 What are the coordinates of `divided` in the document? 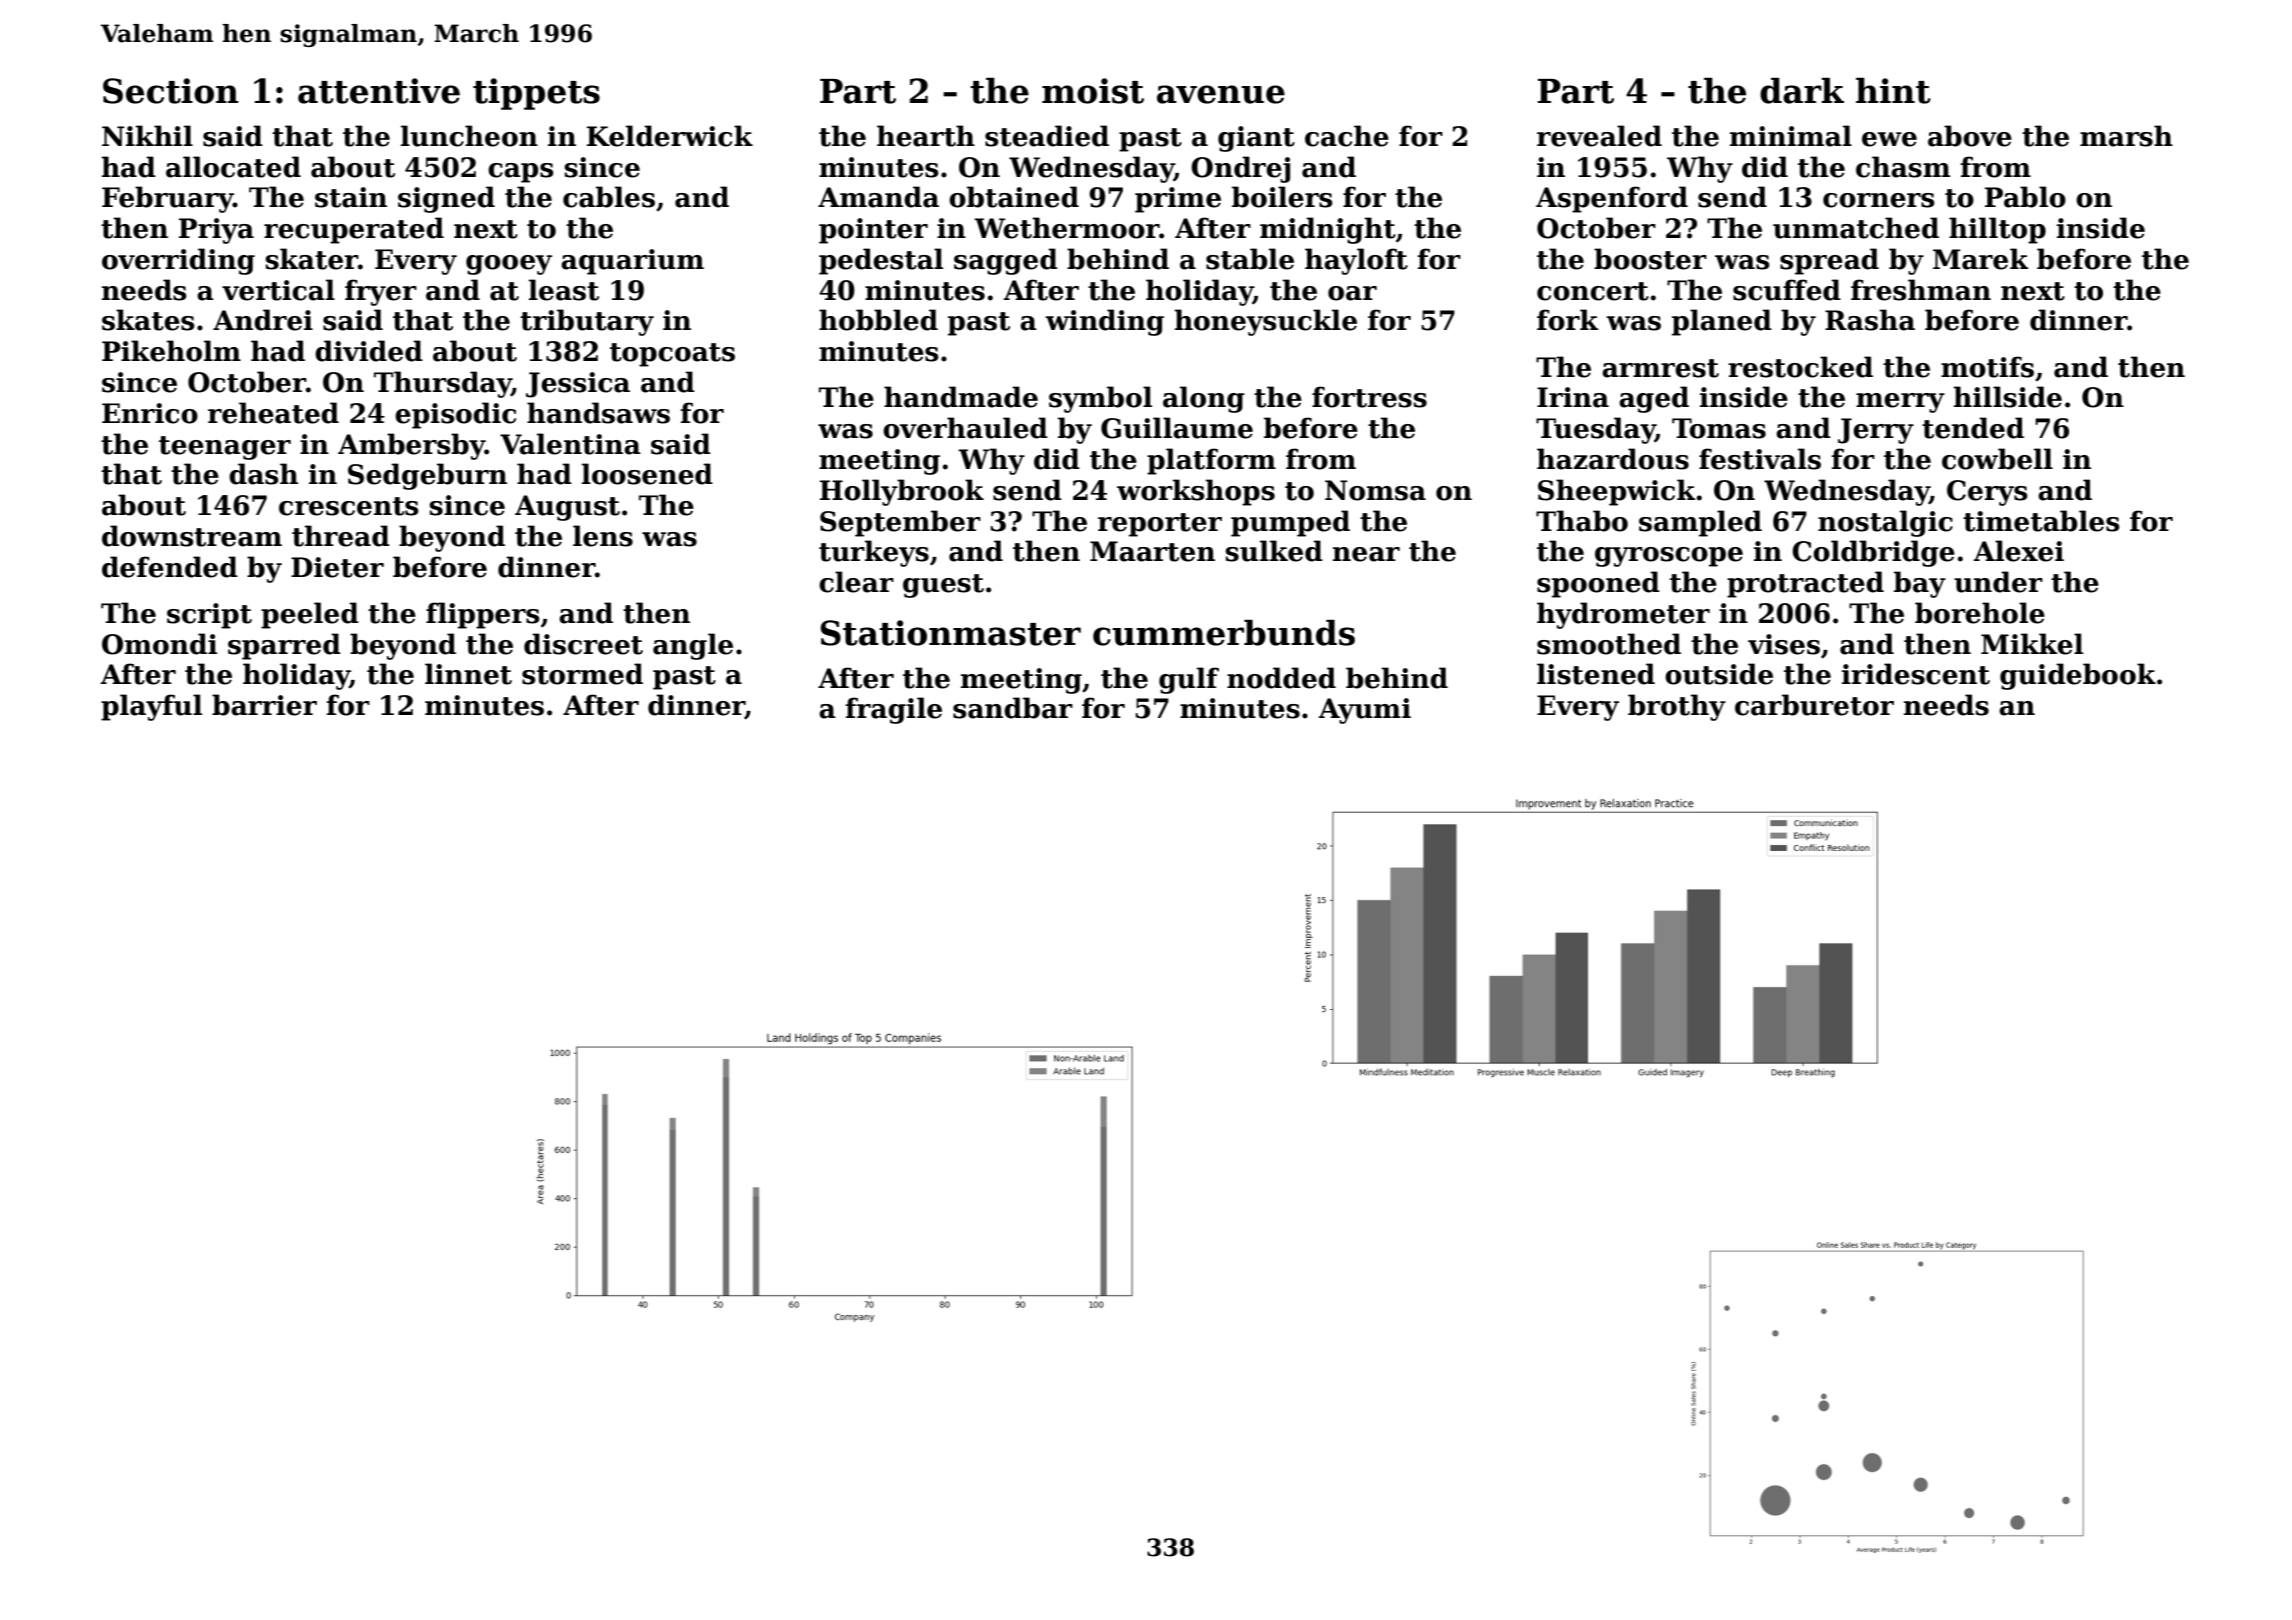 It's located at (369, 351).
